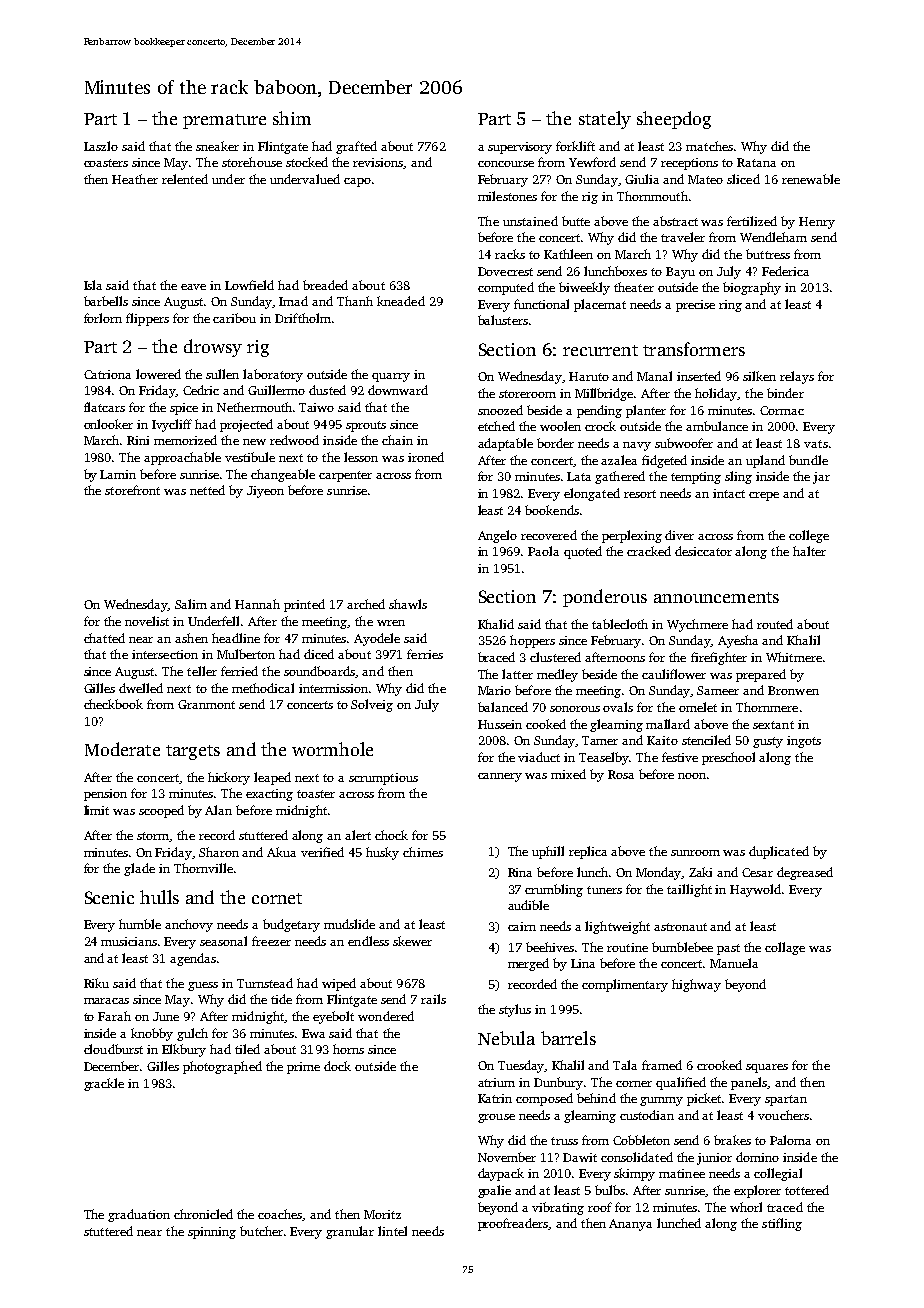 The width and height of the image is (924, 1308). What do you see at coordinates (135, 179) in the image?
I see `Heather` at bounding box center [135, 179].
